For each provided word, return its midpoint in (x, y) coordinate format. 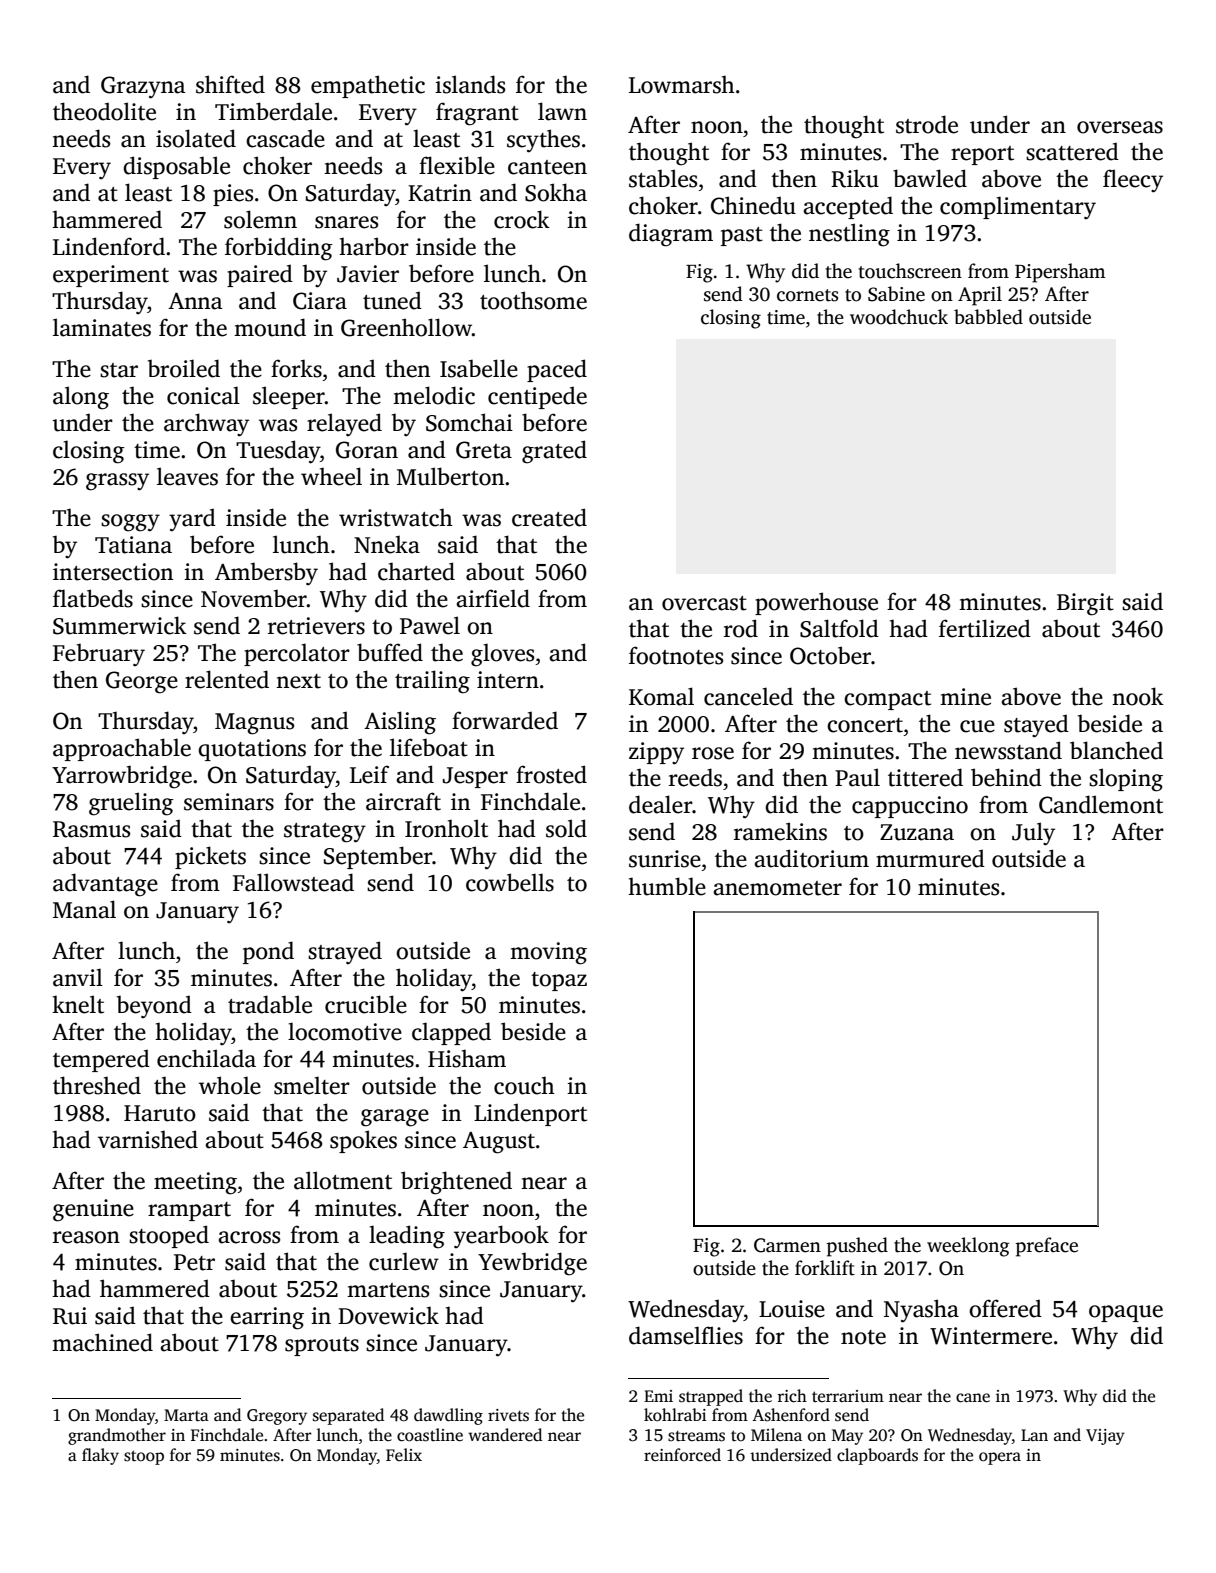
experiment (111, 276)
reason (86, 1237)
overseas (1120, 127)
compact (887, 700)
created (549, 517)
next (298, 681)
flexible (457, 165)
